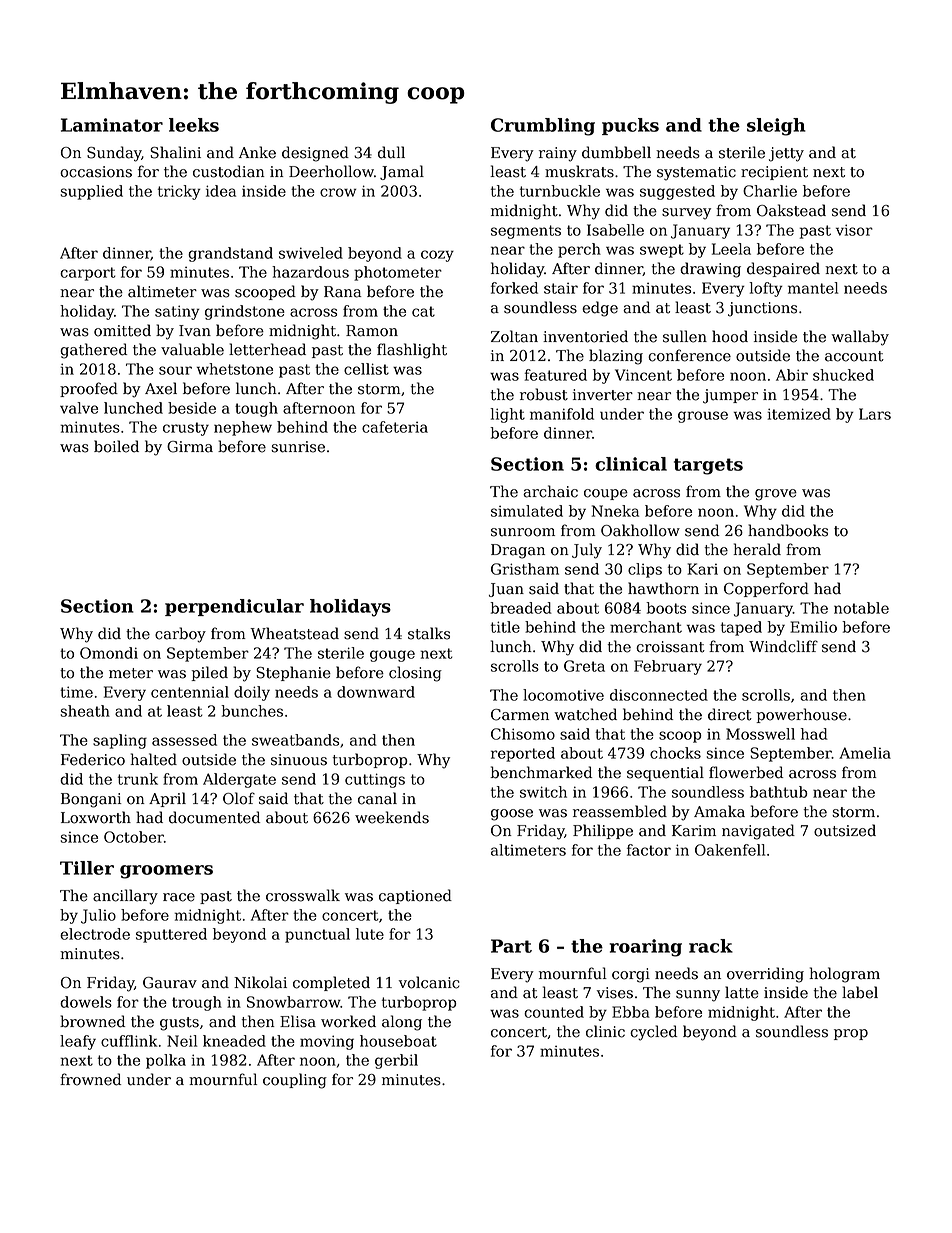  Describe the element at coordinates (85, 711) in the image. I see `sheath` at that location.
